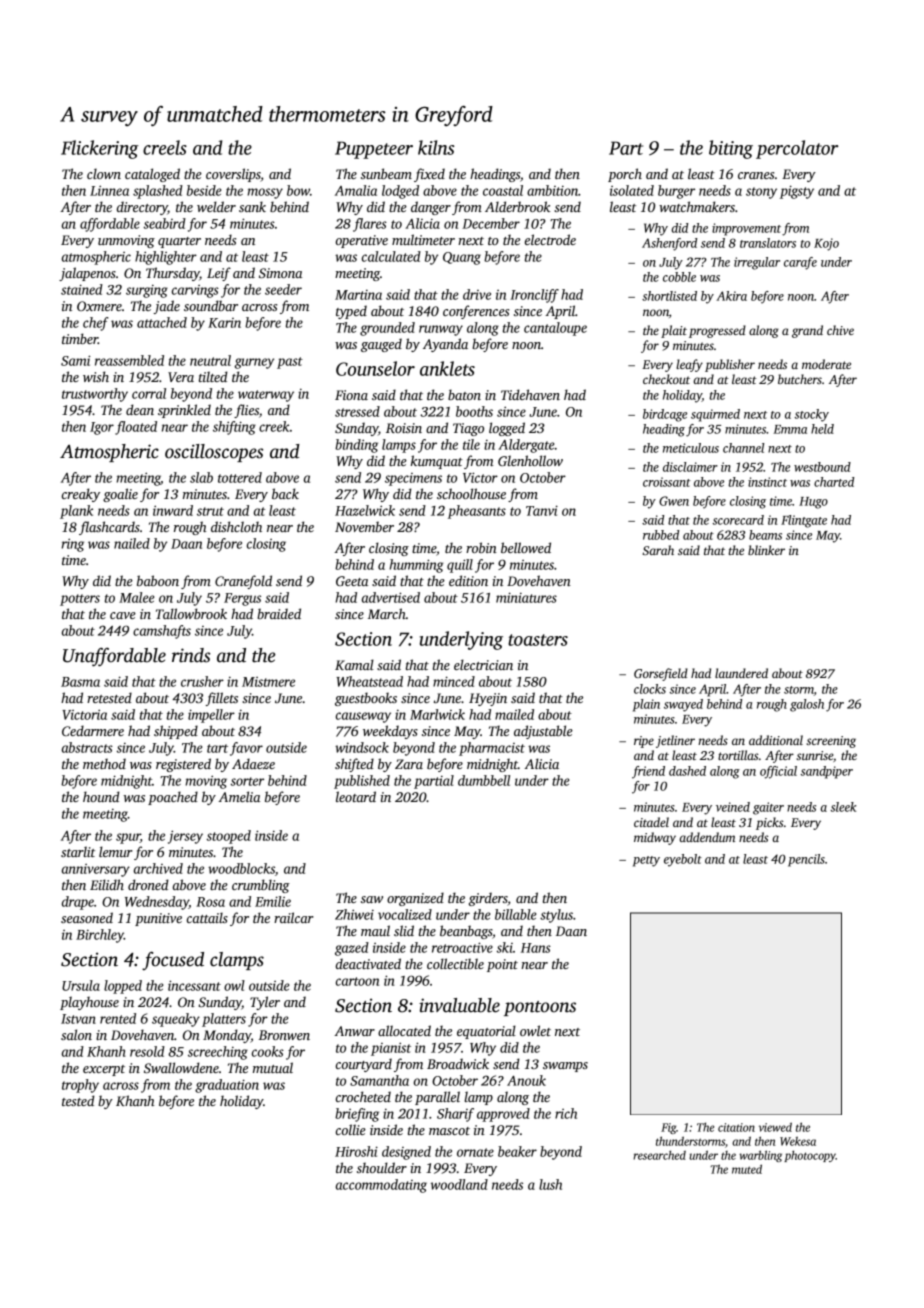 This screenshot has height=1308, width=924. I want to click on goalie, so click(120, 495).
